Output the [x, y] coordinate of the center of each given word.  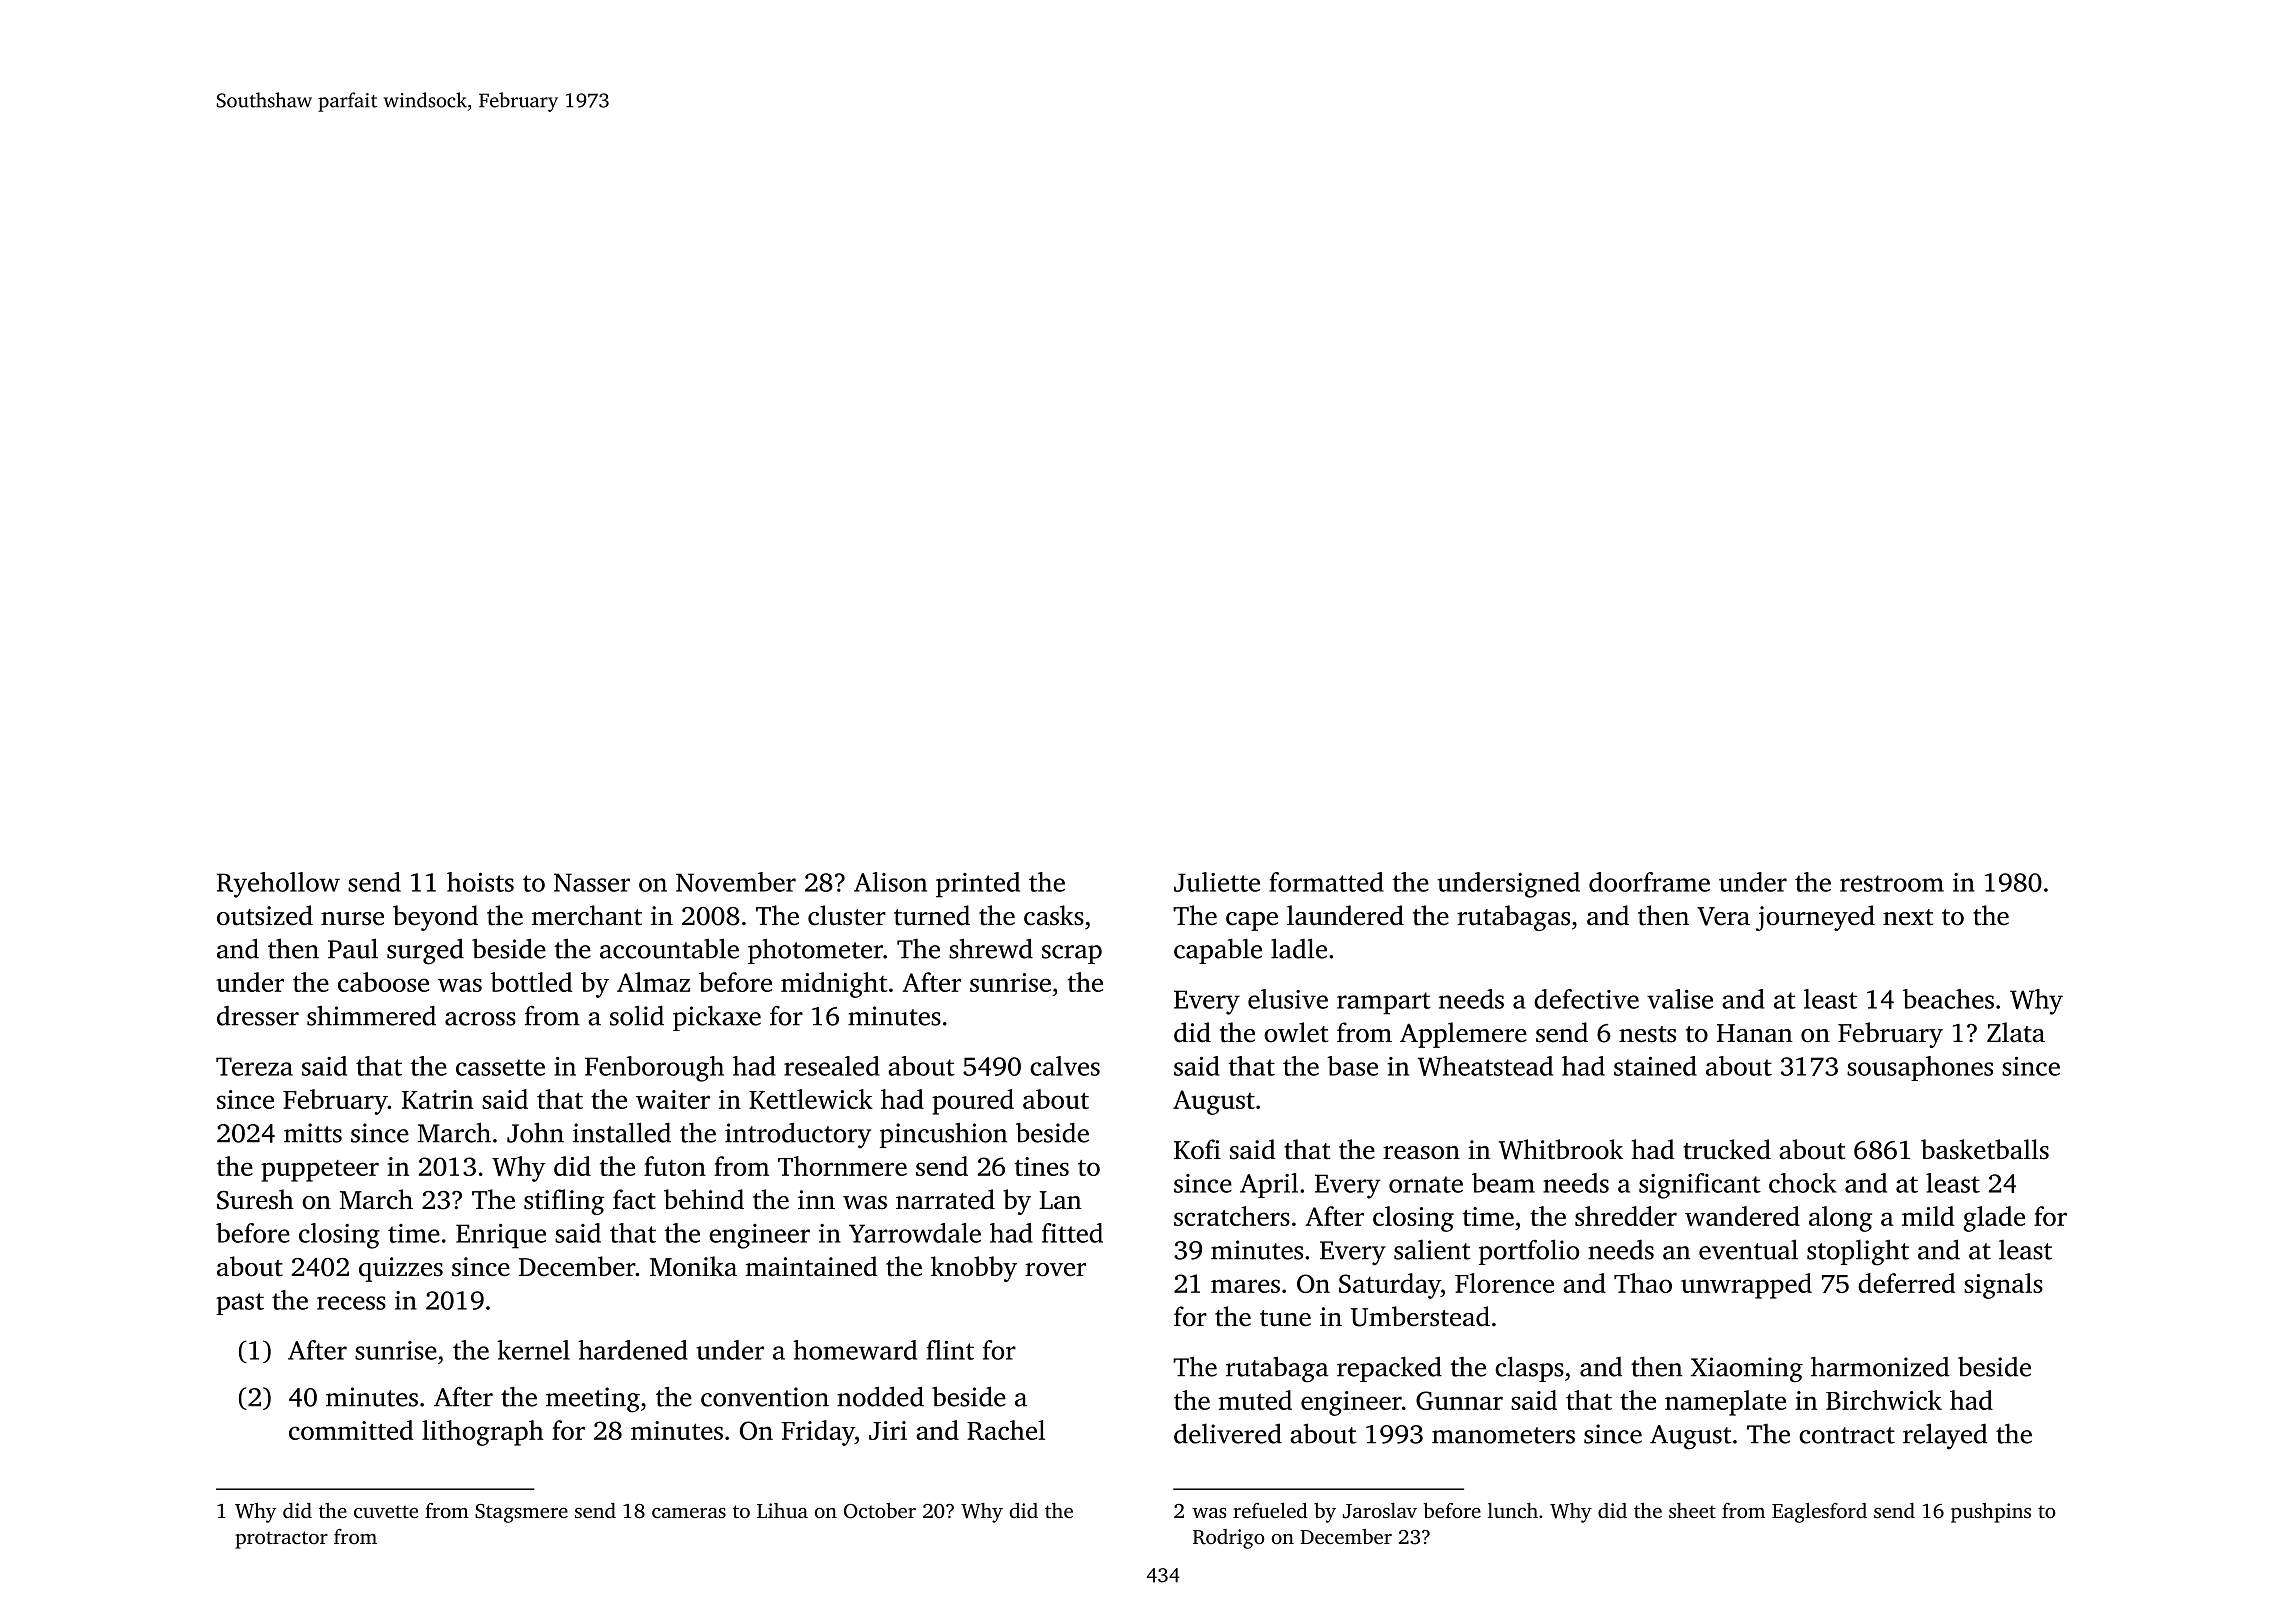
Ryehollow [278, 885]
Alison [890, 882]
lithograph [483, 1433]
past [240, 1304]
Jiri [888, 1430]
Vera [1723, 916]
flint [950, 1350]
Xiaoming [1747, 1370]
